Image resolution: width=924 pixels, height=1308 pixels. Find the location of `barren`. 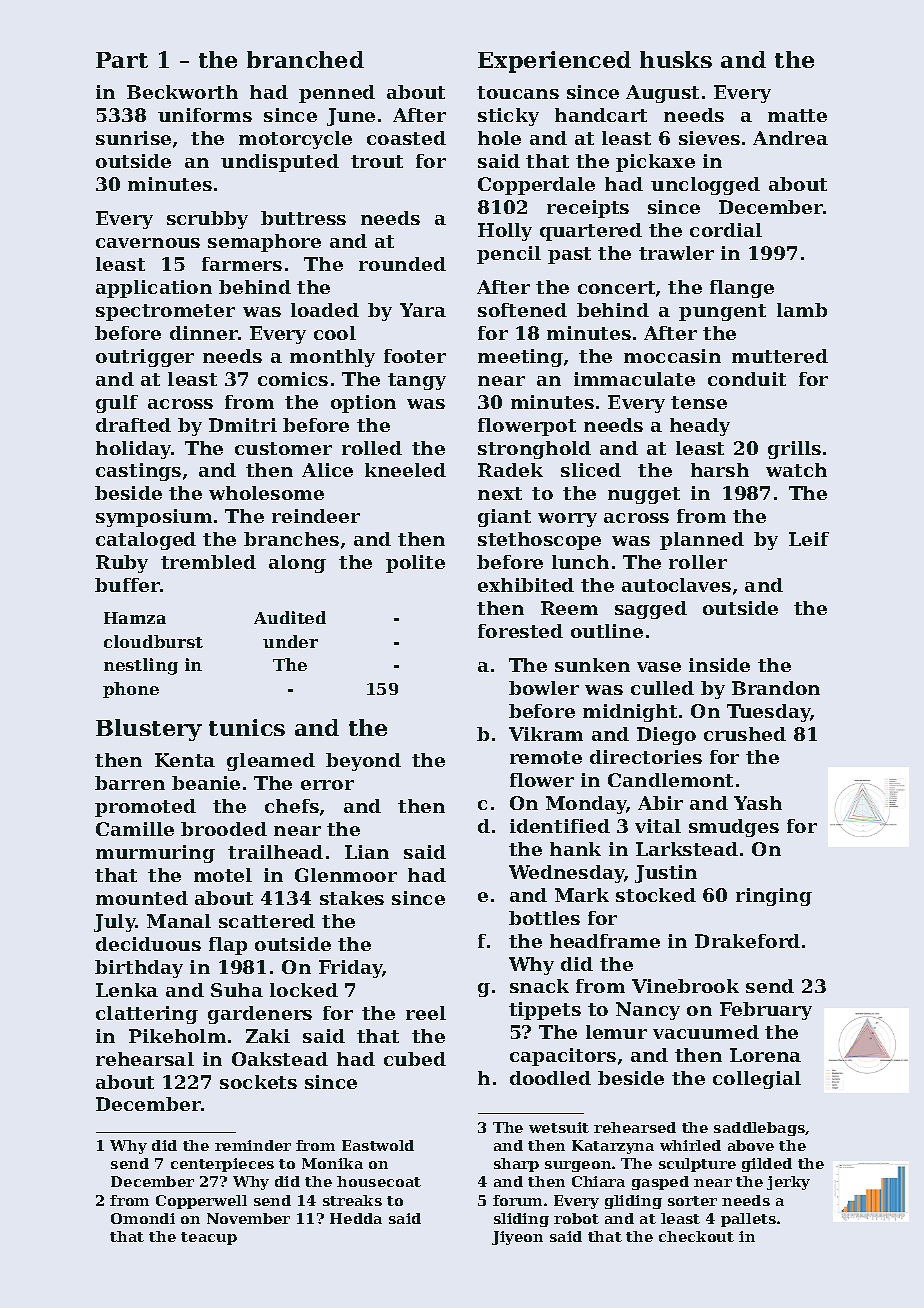

barren is located at coordinates (130, 783).
